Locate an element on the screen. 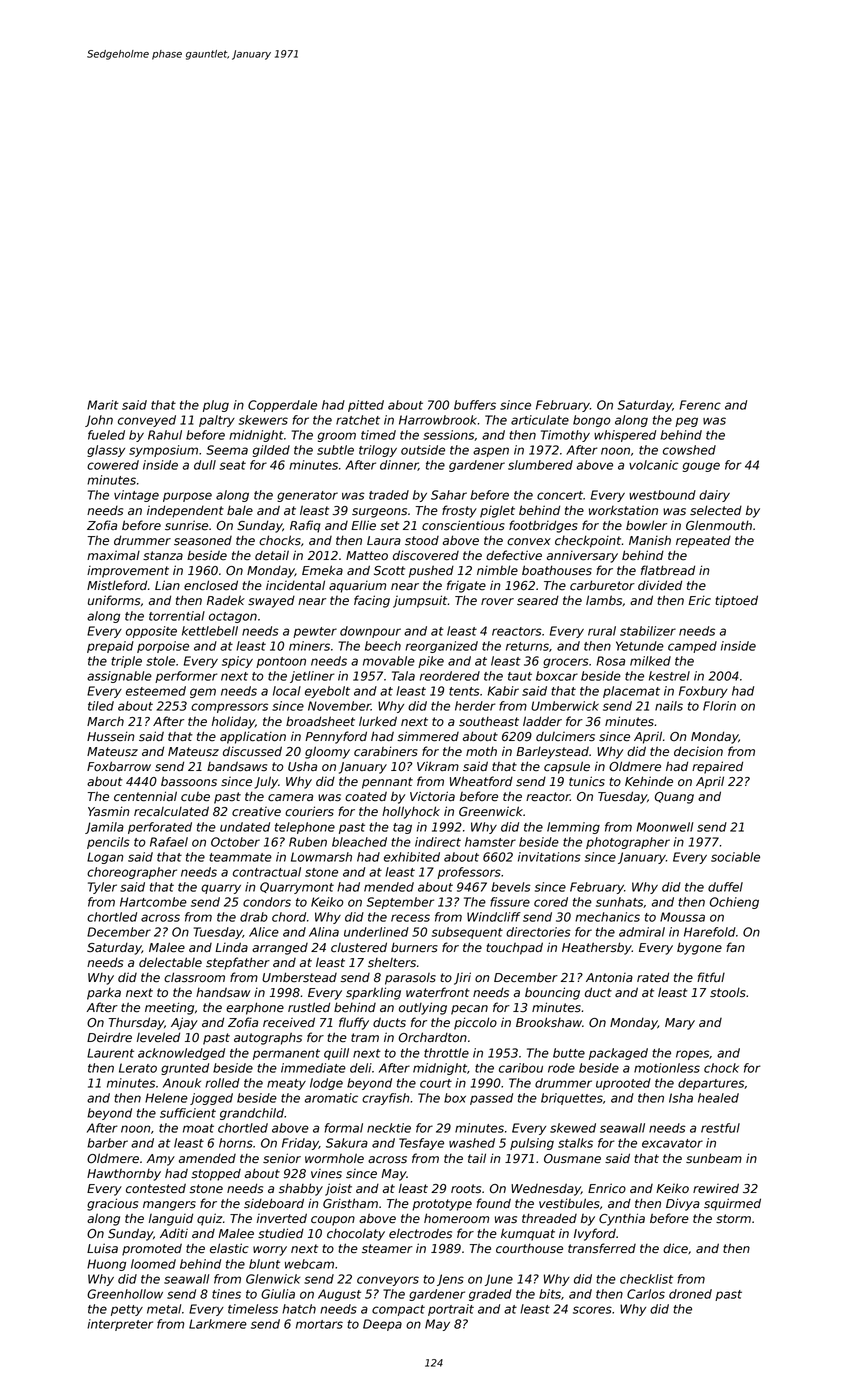 The image size is (849, 1400). portrait is located at coordinates (451, 1310).
